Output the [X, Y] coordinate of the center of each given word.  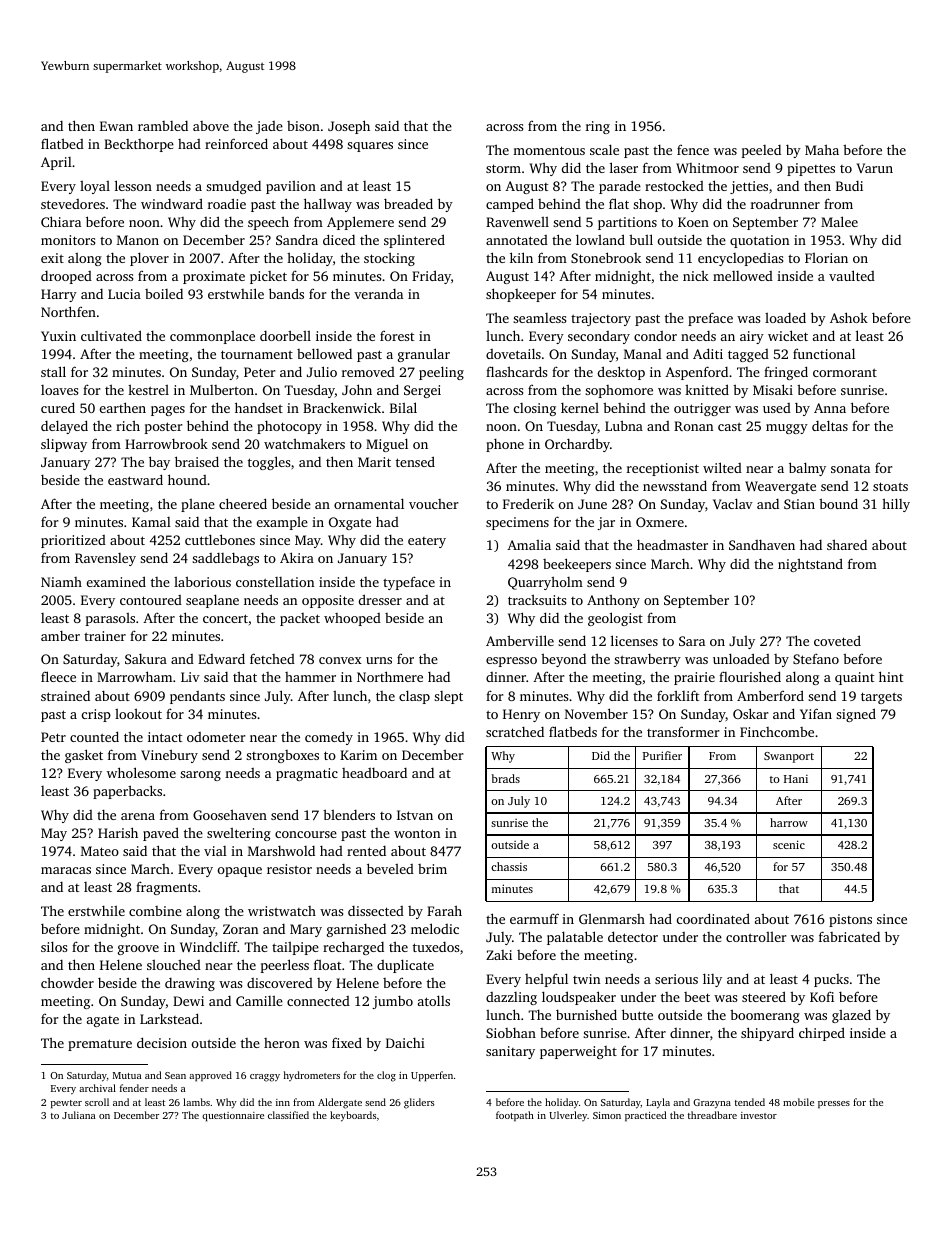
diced [339, 239]
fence [693, 150]
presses [834, 1105]
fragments [166, 888]
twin [586, 979]
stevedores [73, 204]
